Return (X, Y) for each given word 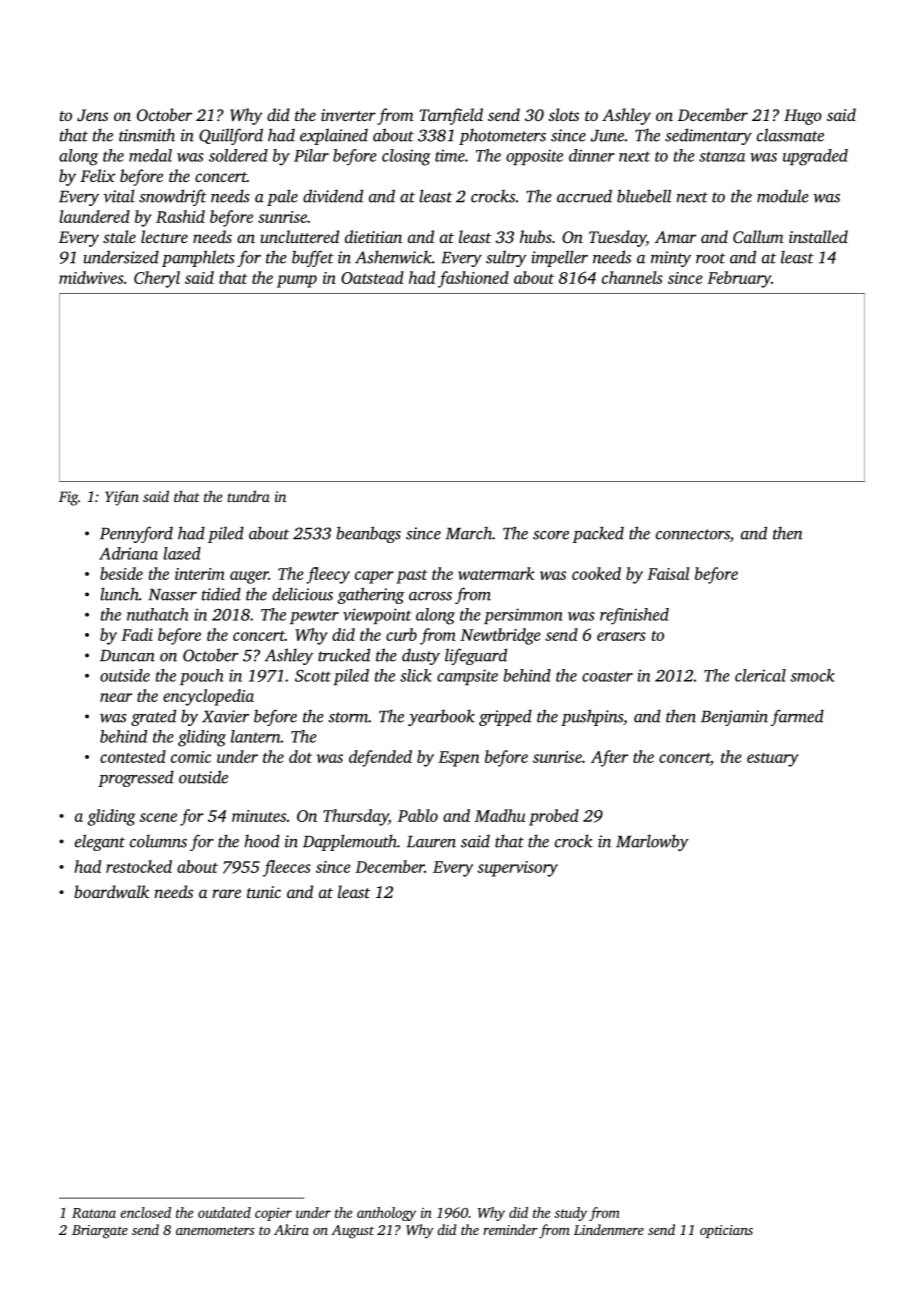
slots (563, 114)
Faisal (668, 573)
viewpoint (377, 616)
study (570, 1214)
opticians (726, 1231)
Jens (92, 115)
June (607, 136)
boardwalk (111, 891)
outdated (224, 1212)
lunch (119, 594)
